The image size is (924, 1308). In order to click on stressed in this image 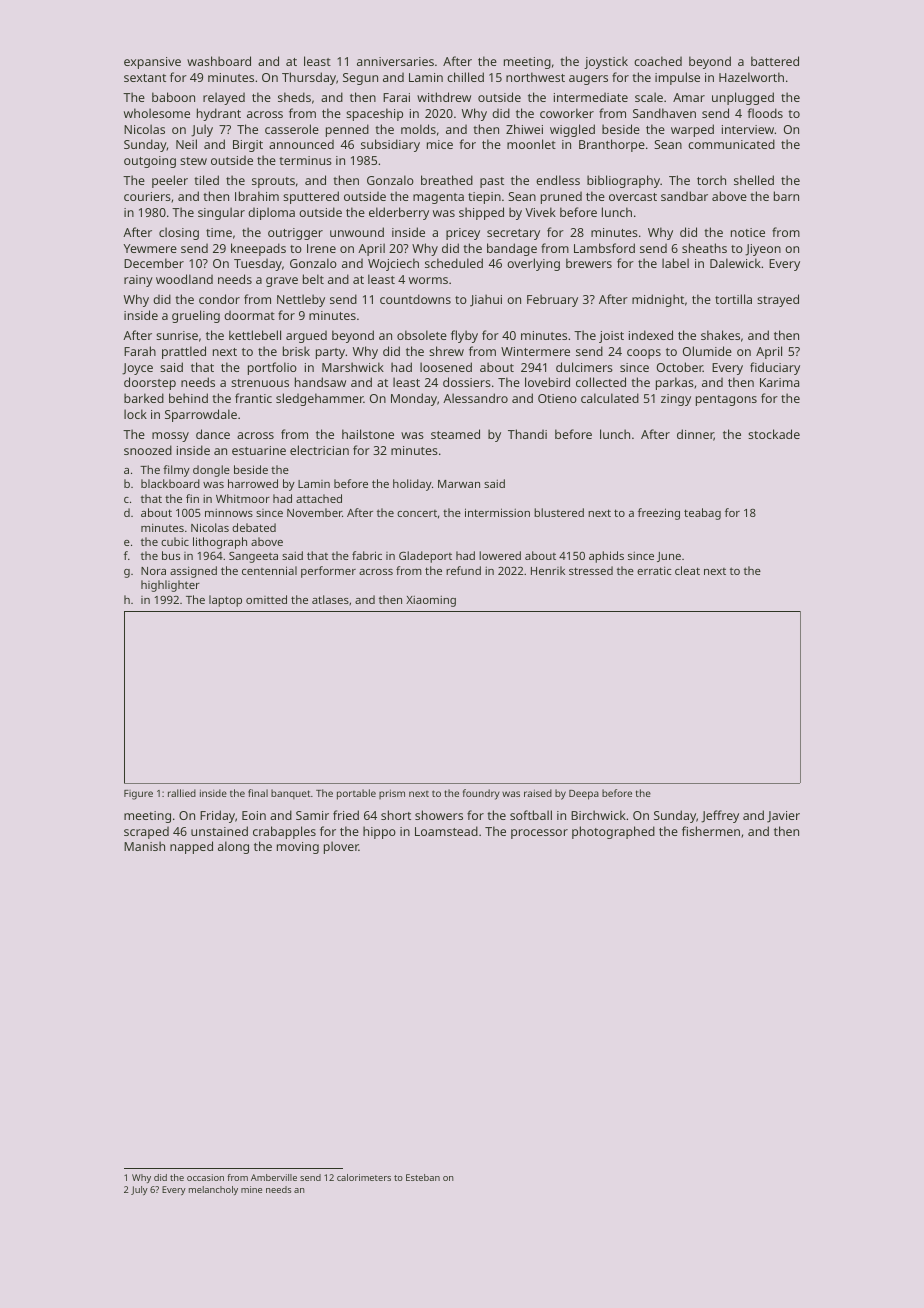, I will do `click(591, 570)`.
